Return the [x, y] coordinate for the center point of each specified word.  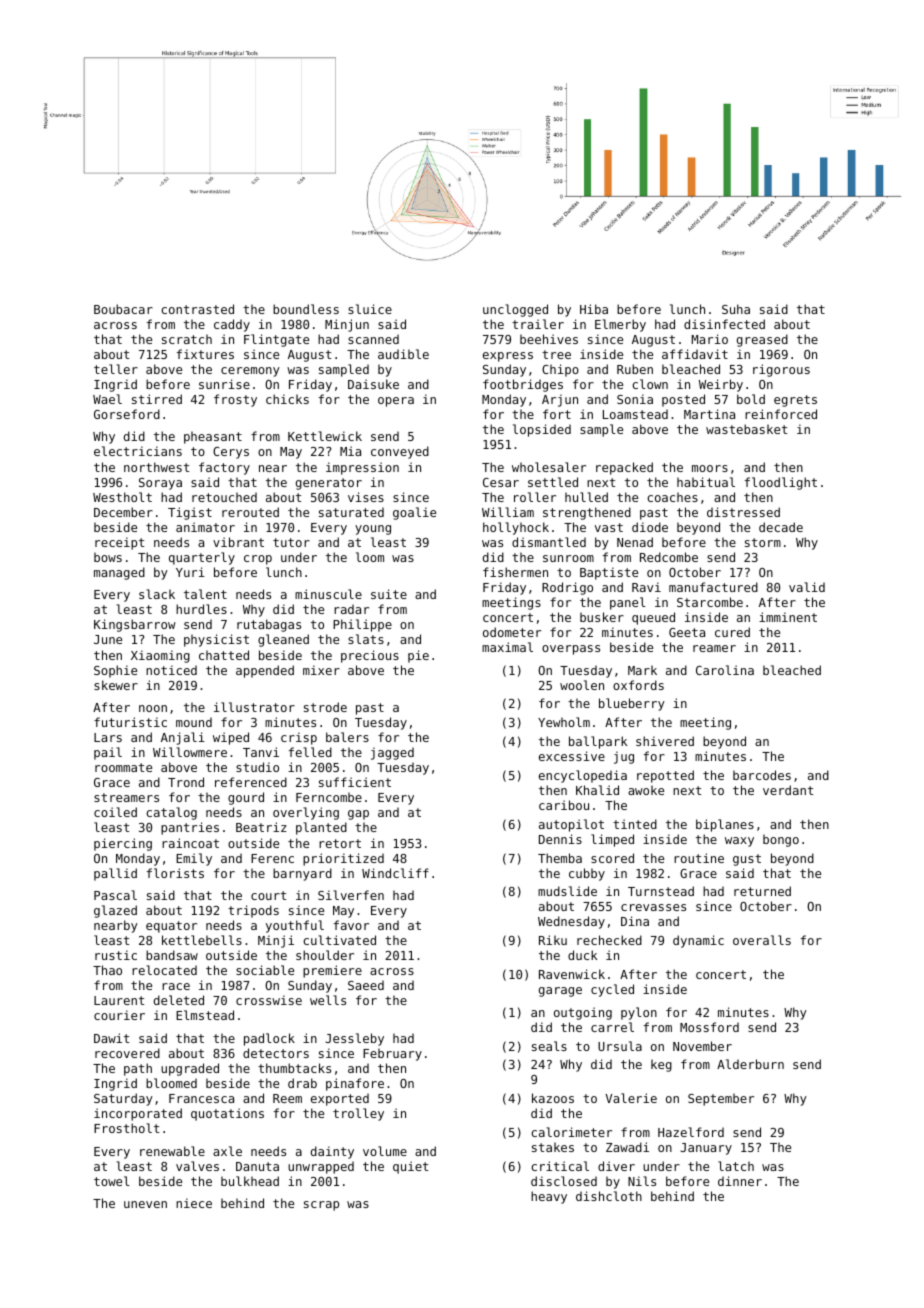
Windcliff [395, 873]
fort [557, 414]
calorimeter [571, 1132]
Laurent [119, 1000]
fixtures [205, 354]
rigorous [781, 370]
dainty [332, 1152]
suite [389, 594]
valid [807, 587]
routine [699, 858]
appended [265, 671]
